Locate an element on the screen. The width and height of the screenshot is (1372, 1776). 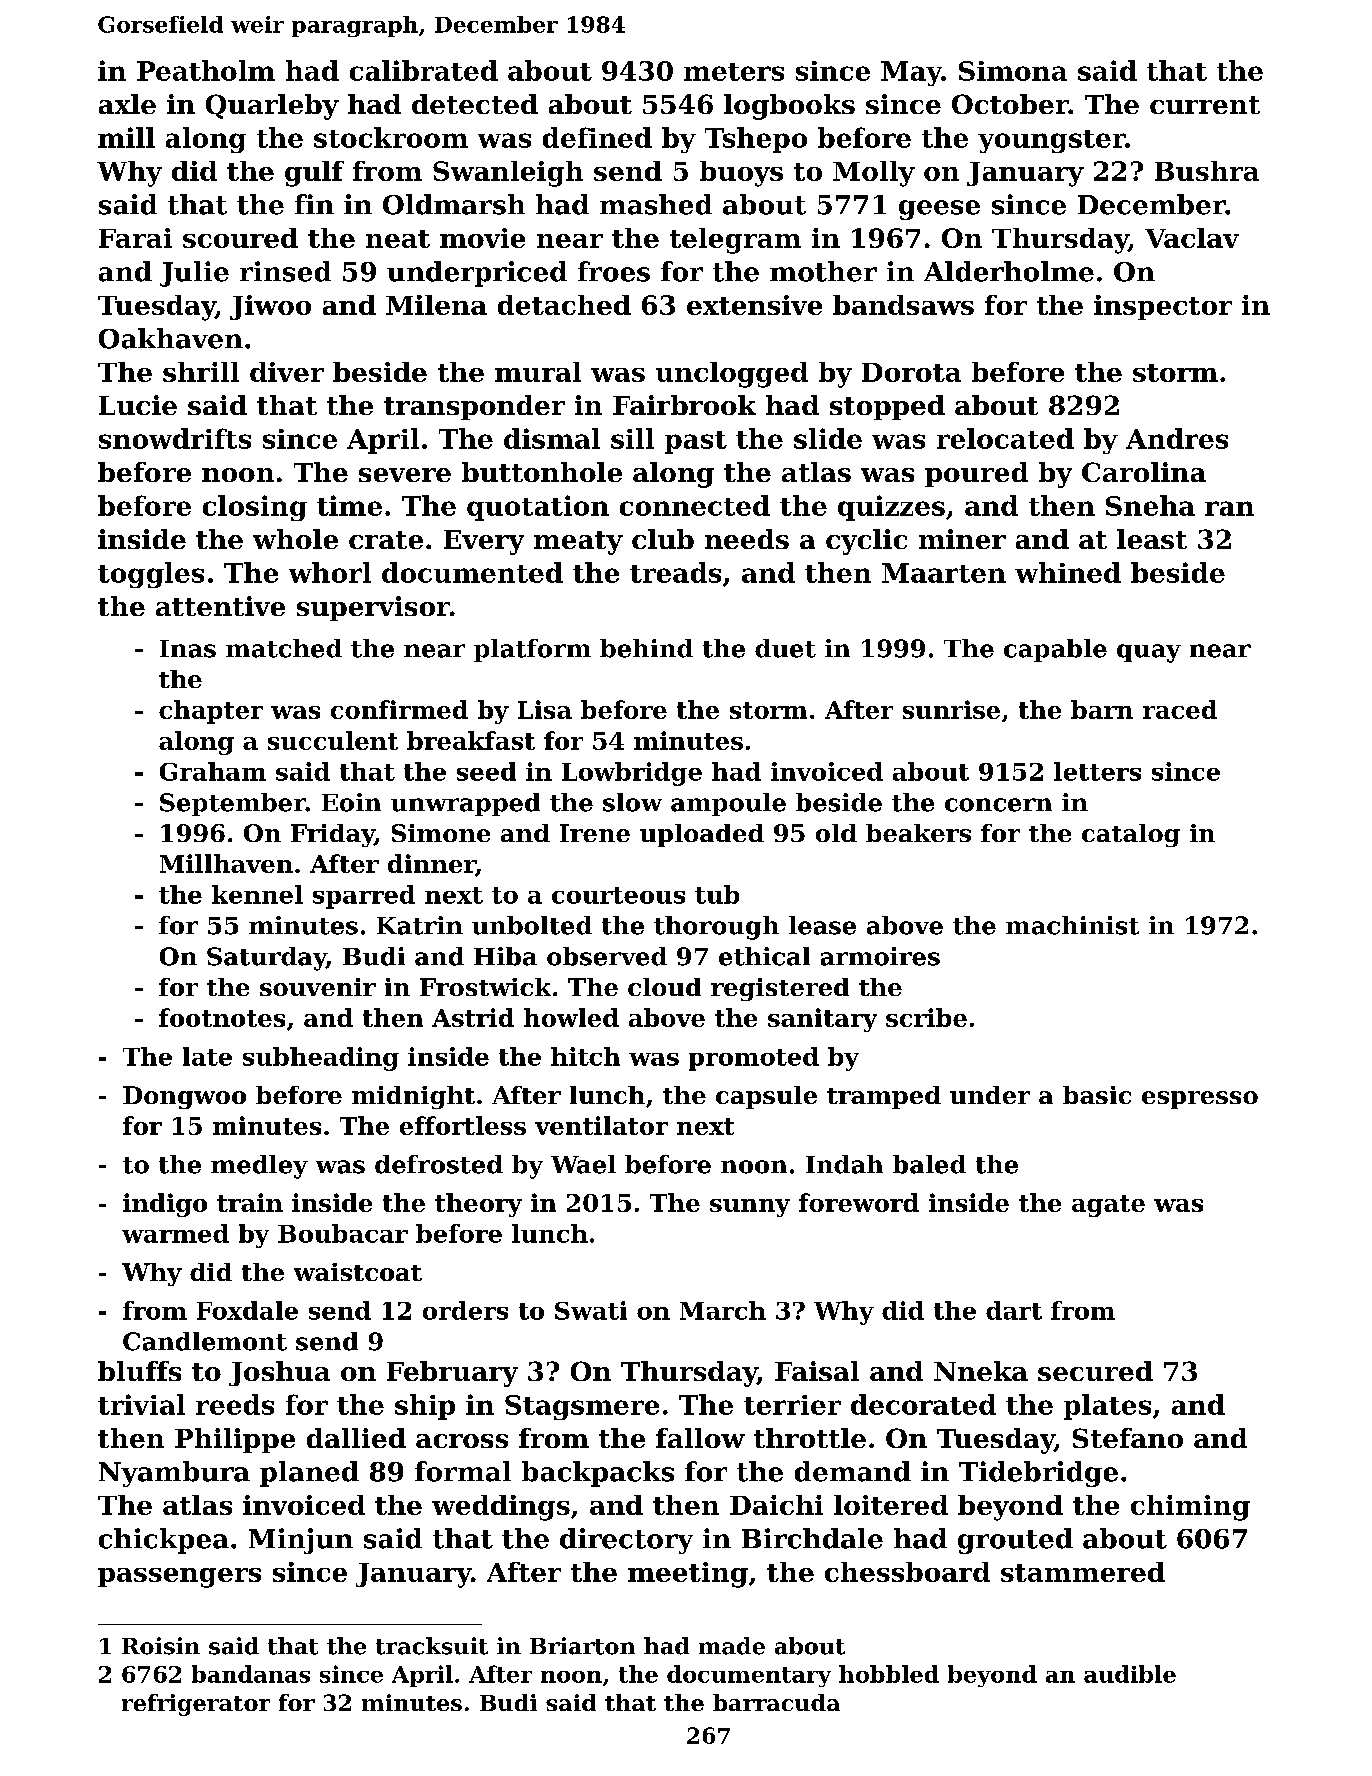
kennel is located at coordinates (257, 894).
